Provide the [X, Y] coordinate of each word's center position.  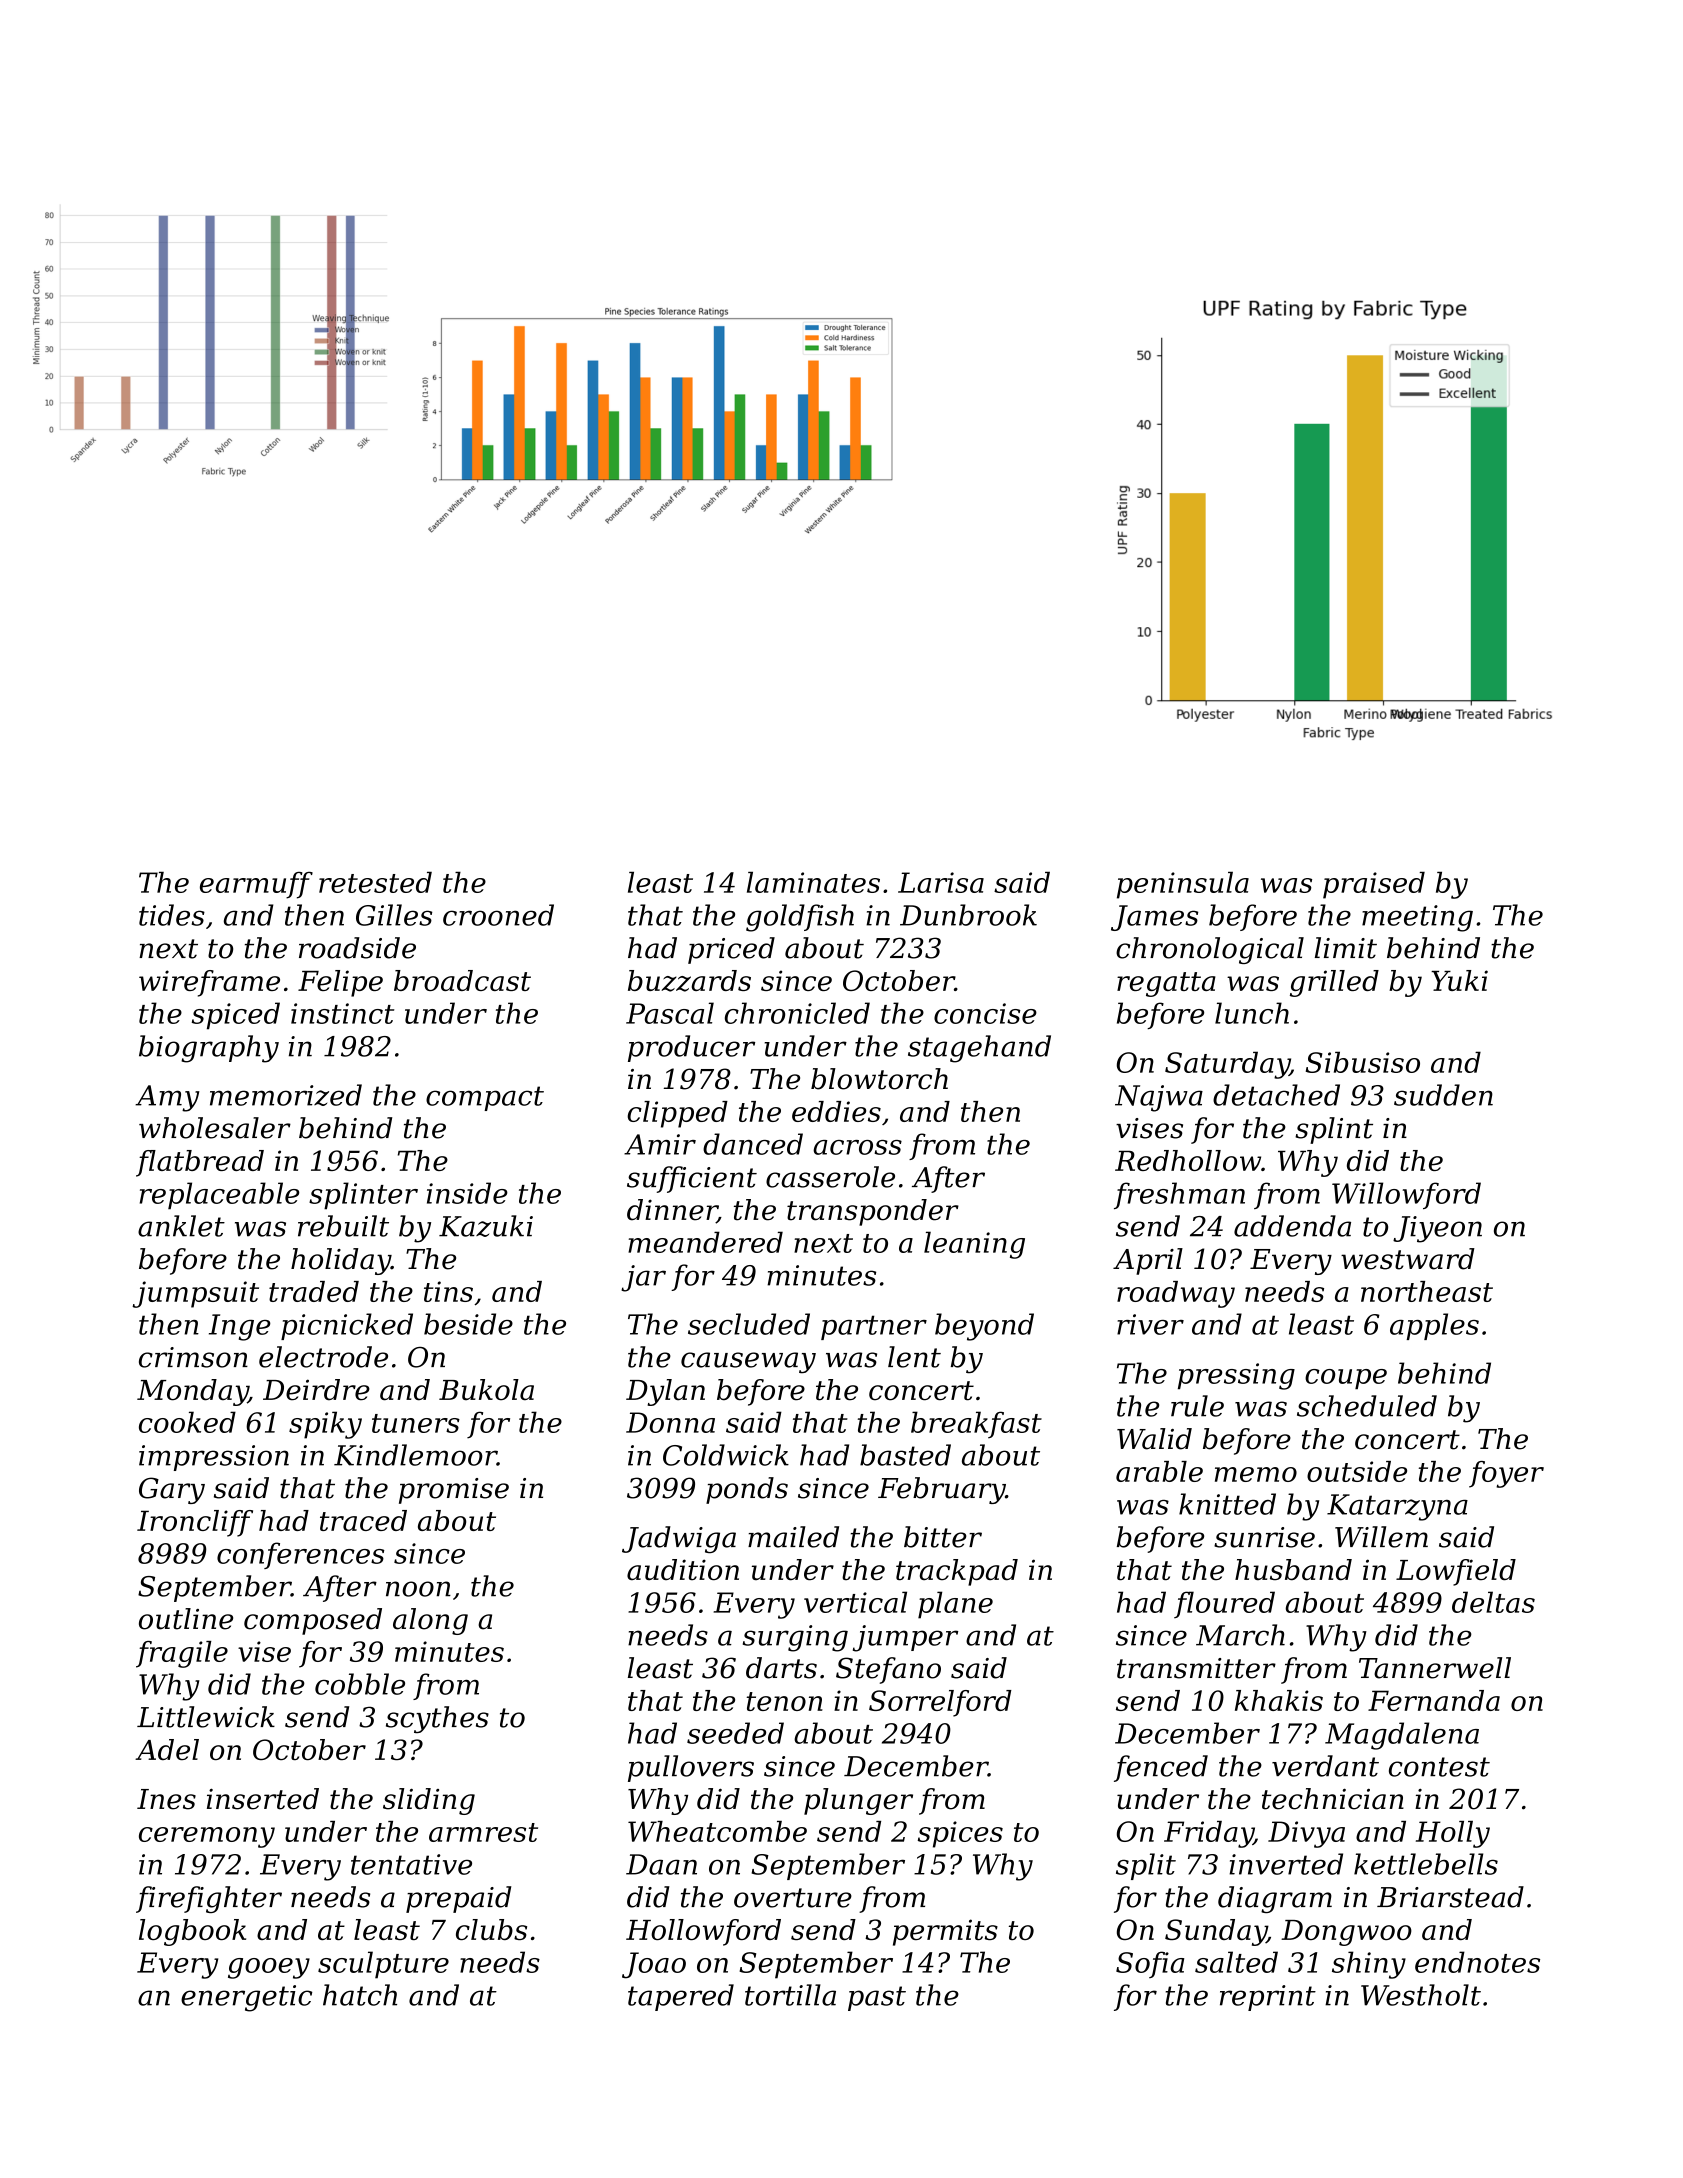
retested [375, 882]
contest [1439, 1767]
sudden [1443, 1095]
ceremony [207, 1837]
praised [1374, 885]
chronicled [797, 1013]
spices [960, 1834]
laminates [813, 882]
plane [955, 1605]
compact [485, 1098]
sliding [429, 1801]
